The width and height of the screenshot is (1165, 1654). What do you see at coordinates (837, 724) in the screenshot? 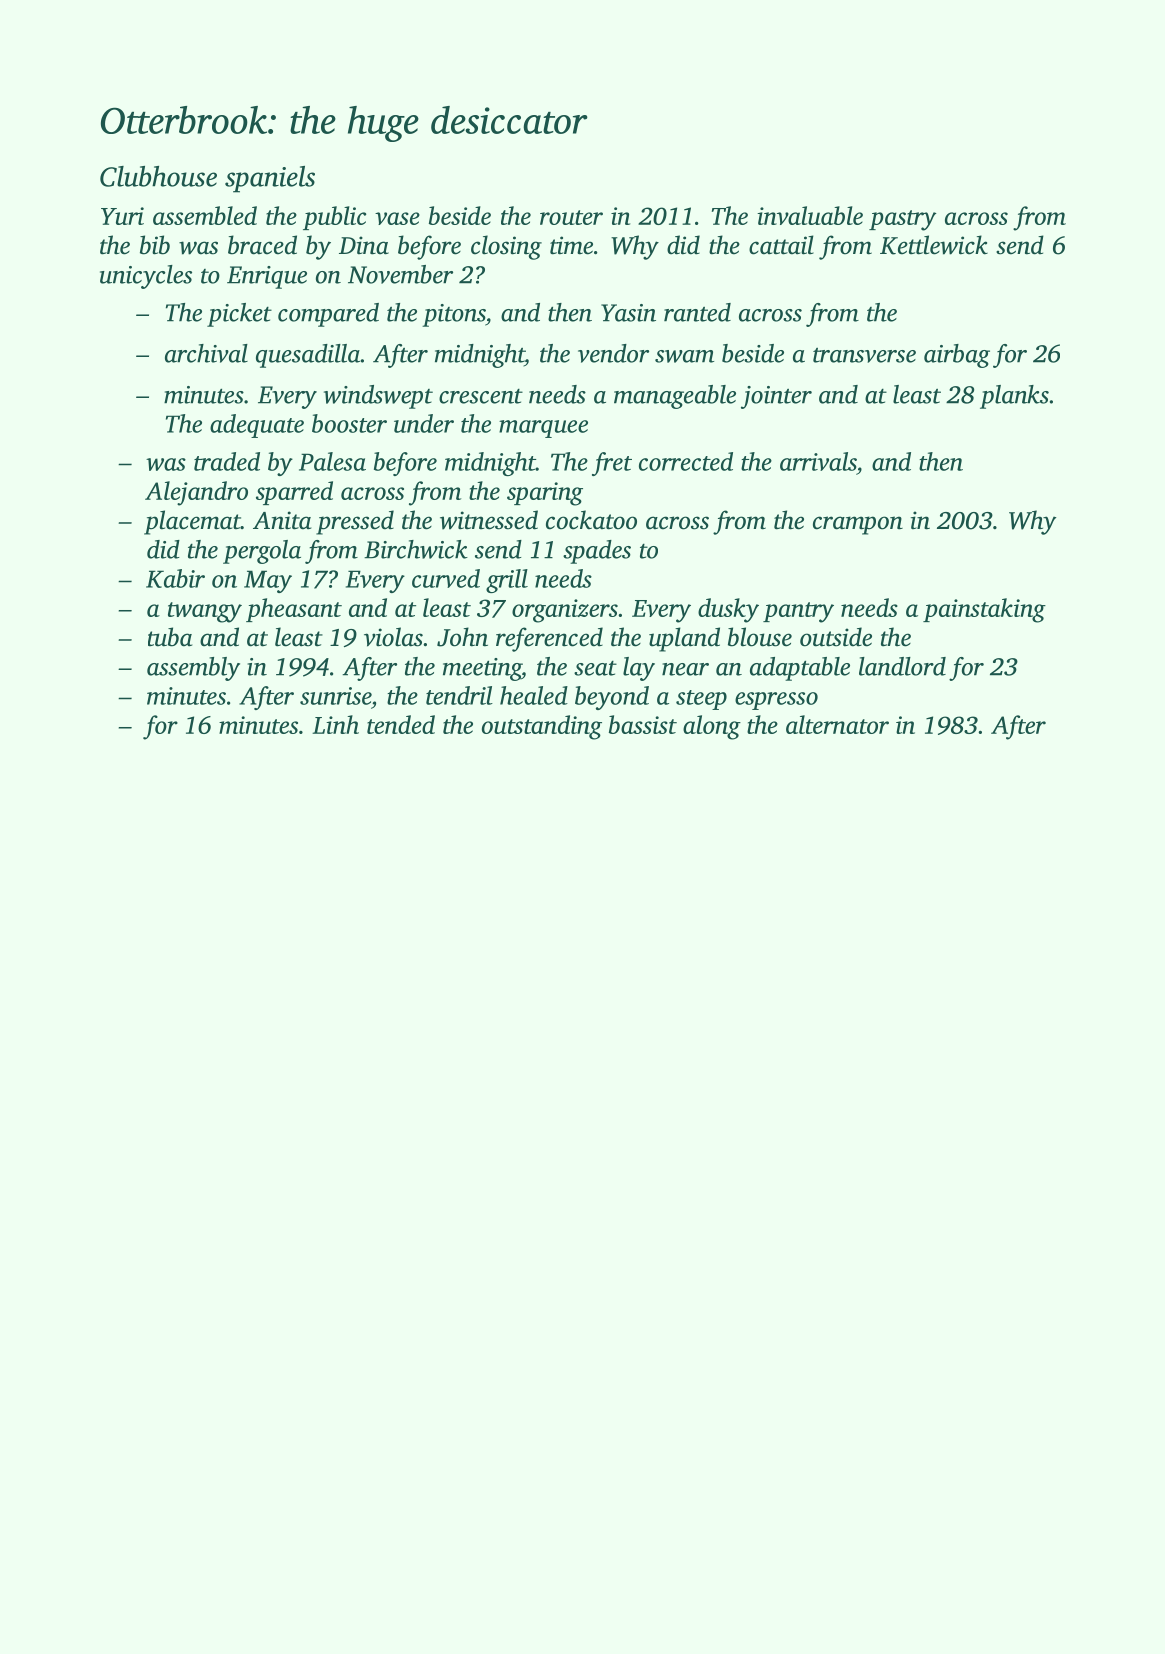
I see `alternator` at bounding box center [837, 724].
